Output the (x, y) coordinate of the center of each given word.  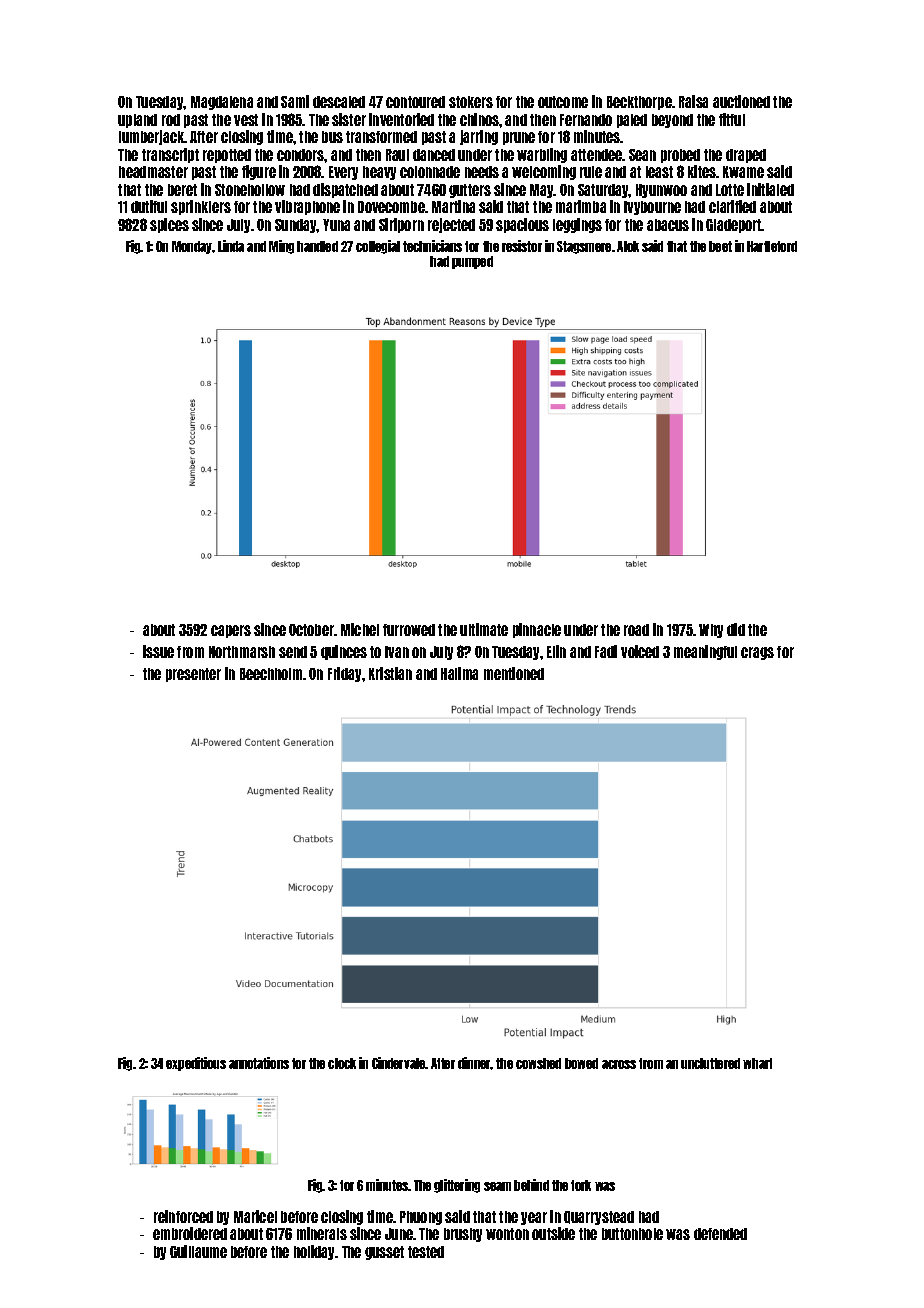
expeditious (196, 1064)
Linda (231, 246)
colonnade (430, 172)
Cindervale (399, 1063)
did (736, 629)
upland (137, 121)
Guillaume (198, 1251)
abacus (668, 225)
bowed (581, 1063)
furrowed (409, 630)
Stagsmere (584, 247)
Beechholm (271, 674)
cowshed (538, 1063)
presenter (193, 675)
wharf (757, 1063)
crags (757, 653)
